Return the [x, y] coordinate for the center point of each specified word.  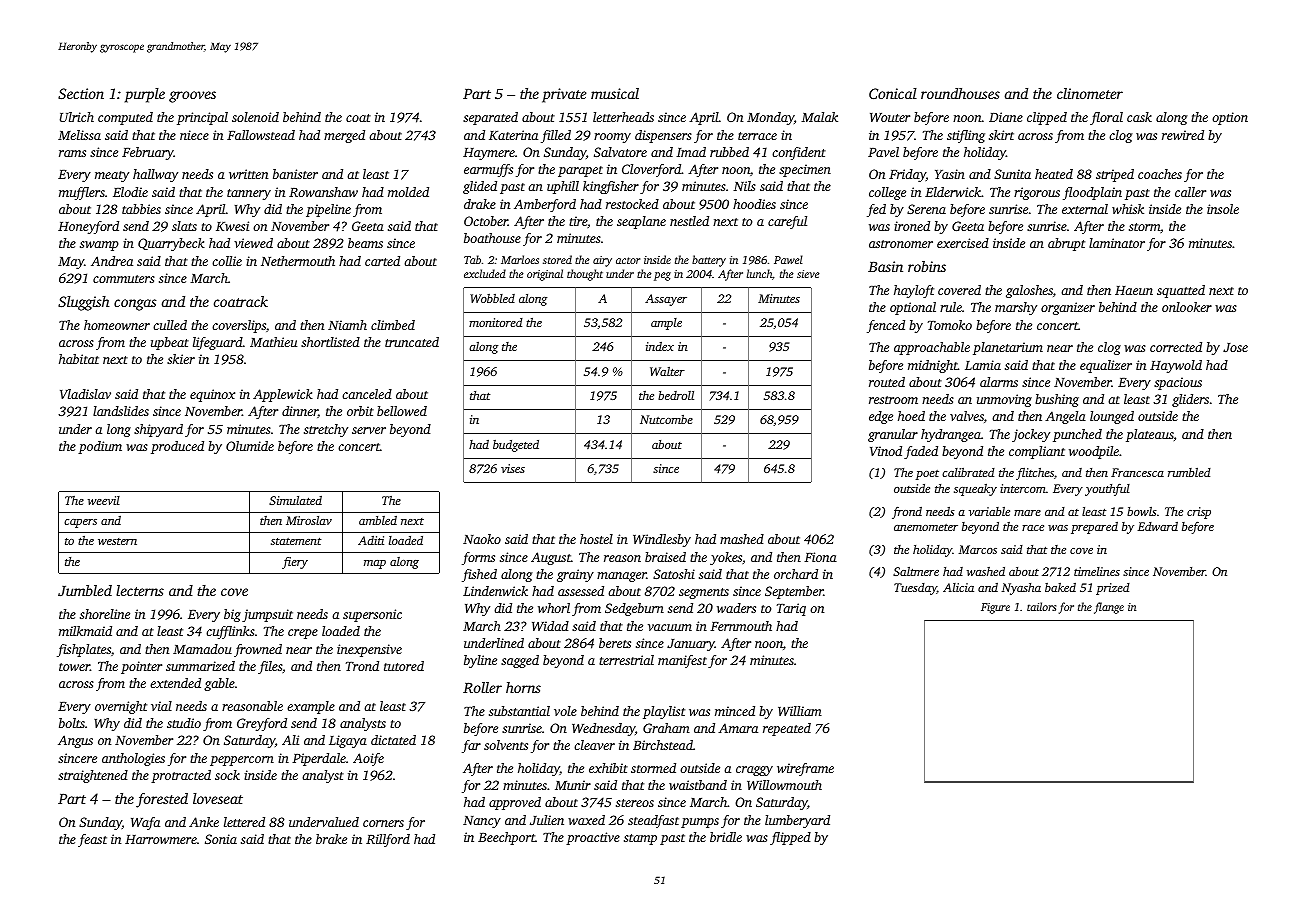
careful [787, 222]
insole [1223, 209]
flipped [790, 838]
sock [227, 775]
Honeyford [88, 227]
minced [735, 711]
